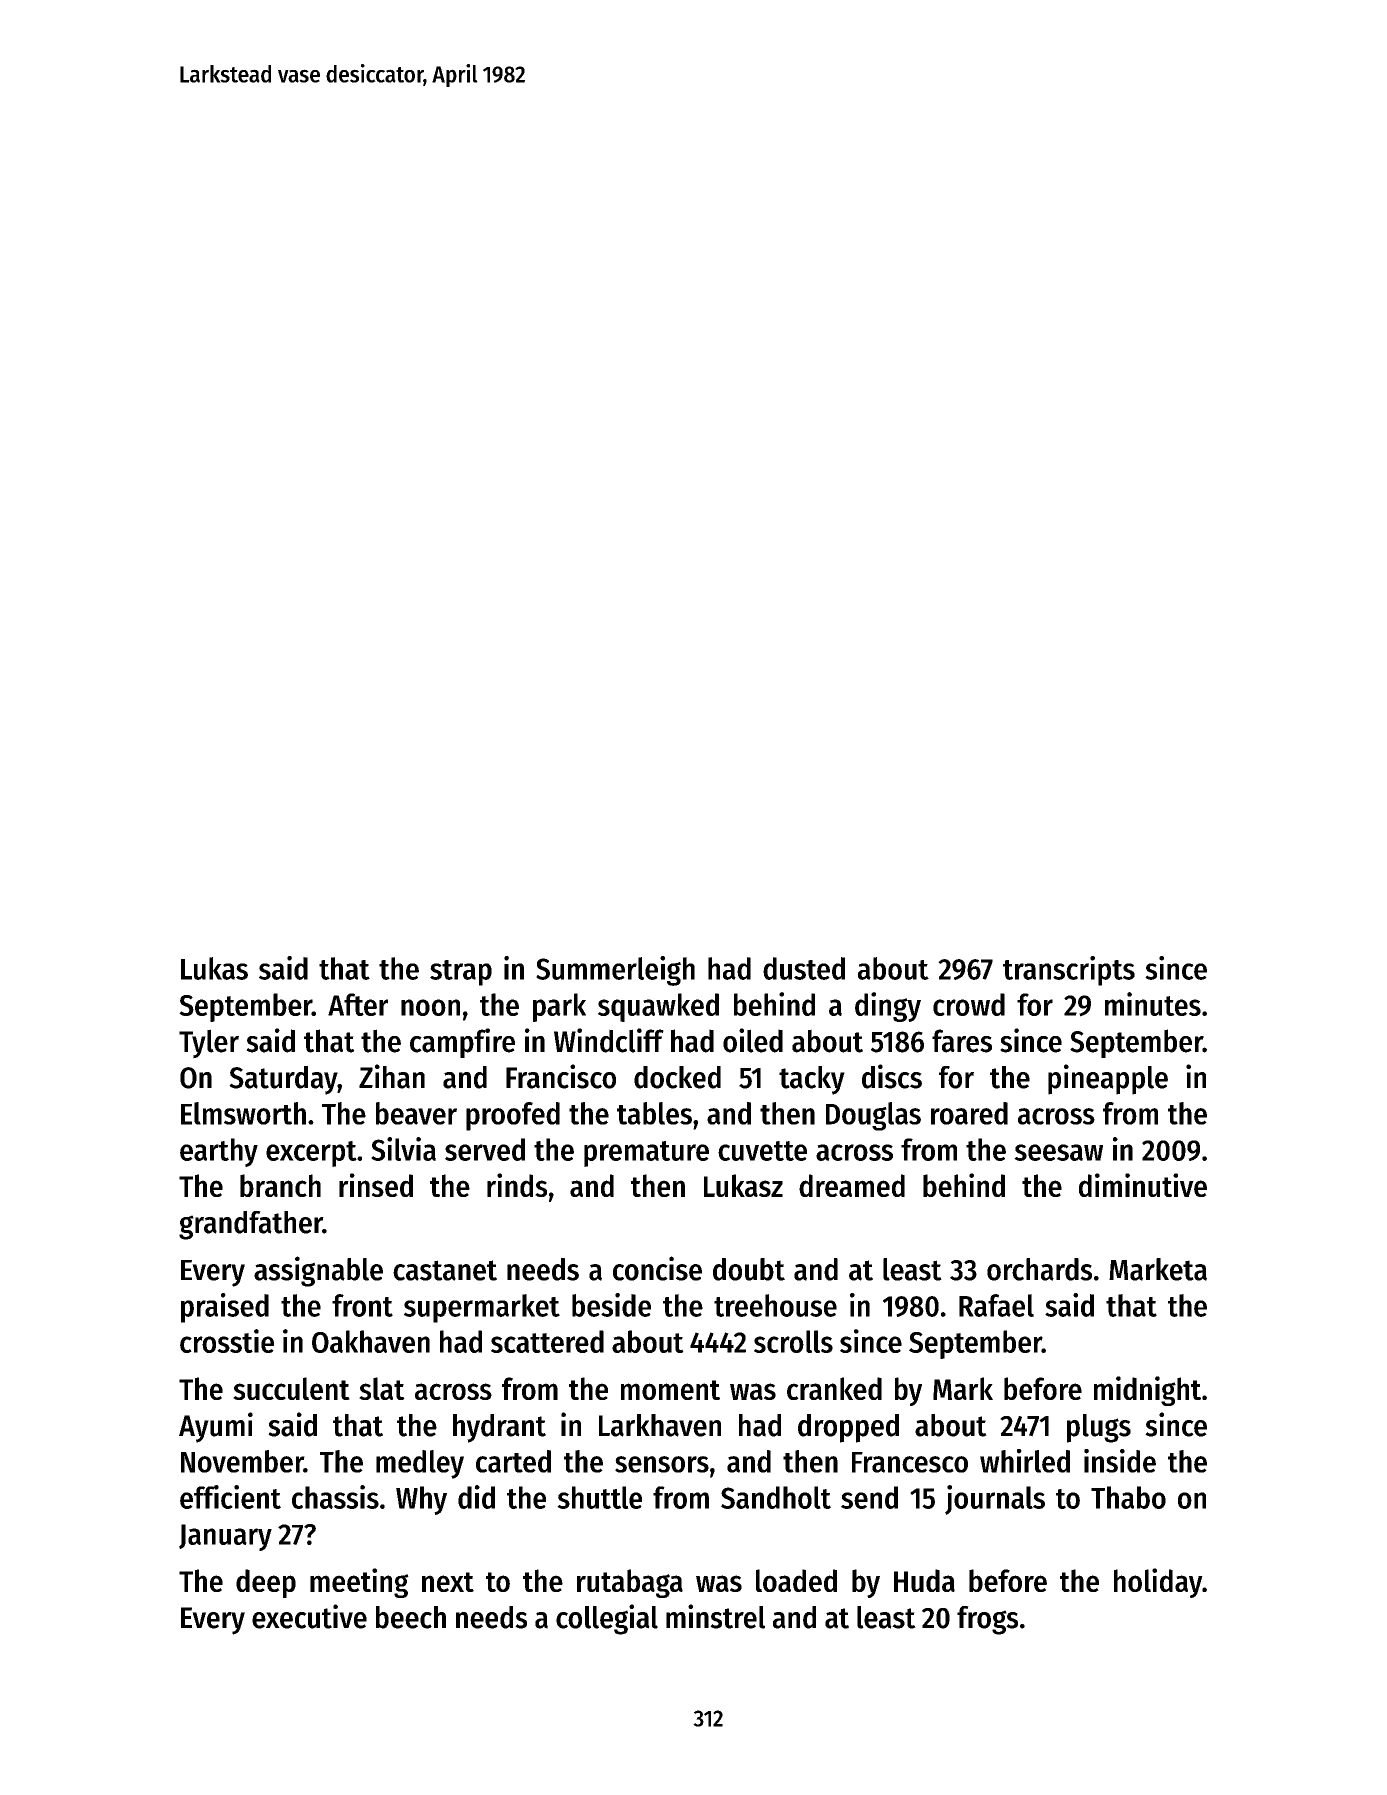  I want to click on collegial, so click(607, 1619).
